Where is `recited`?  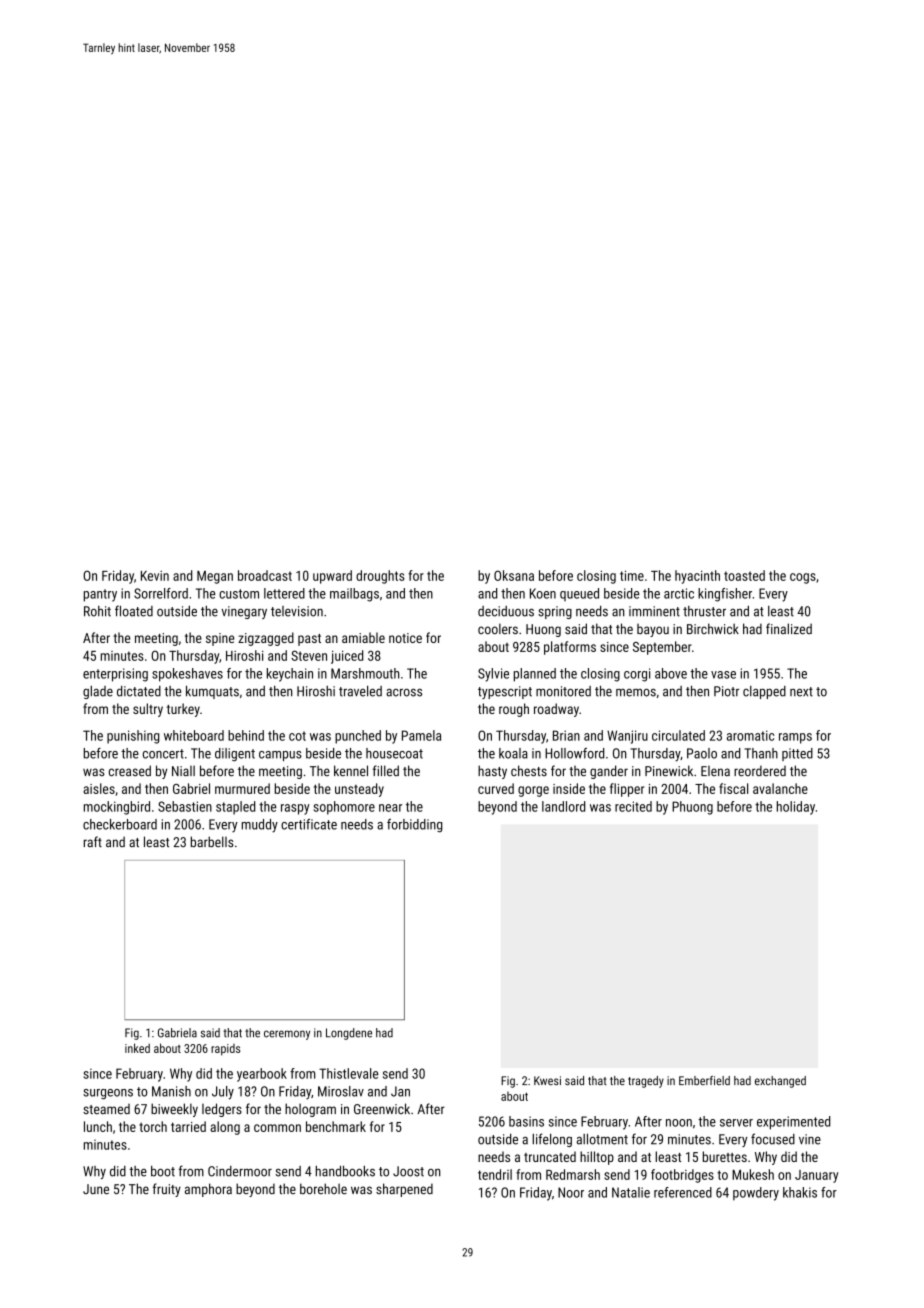
recited is located at coordinates (633, 806).
